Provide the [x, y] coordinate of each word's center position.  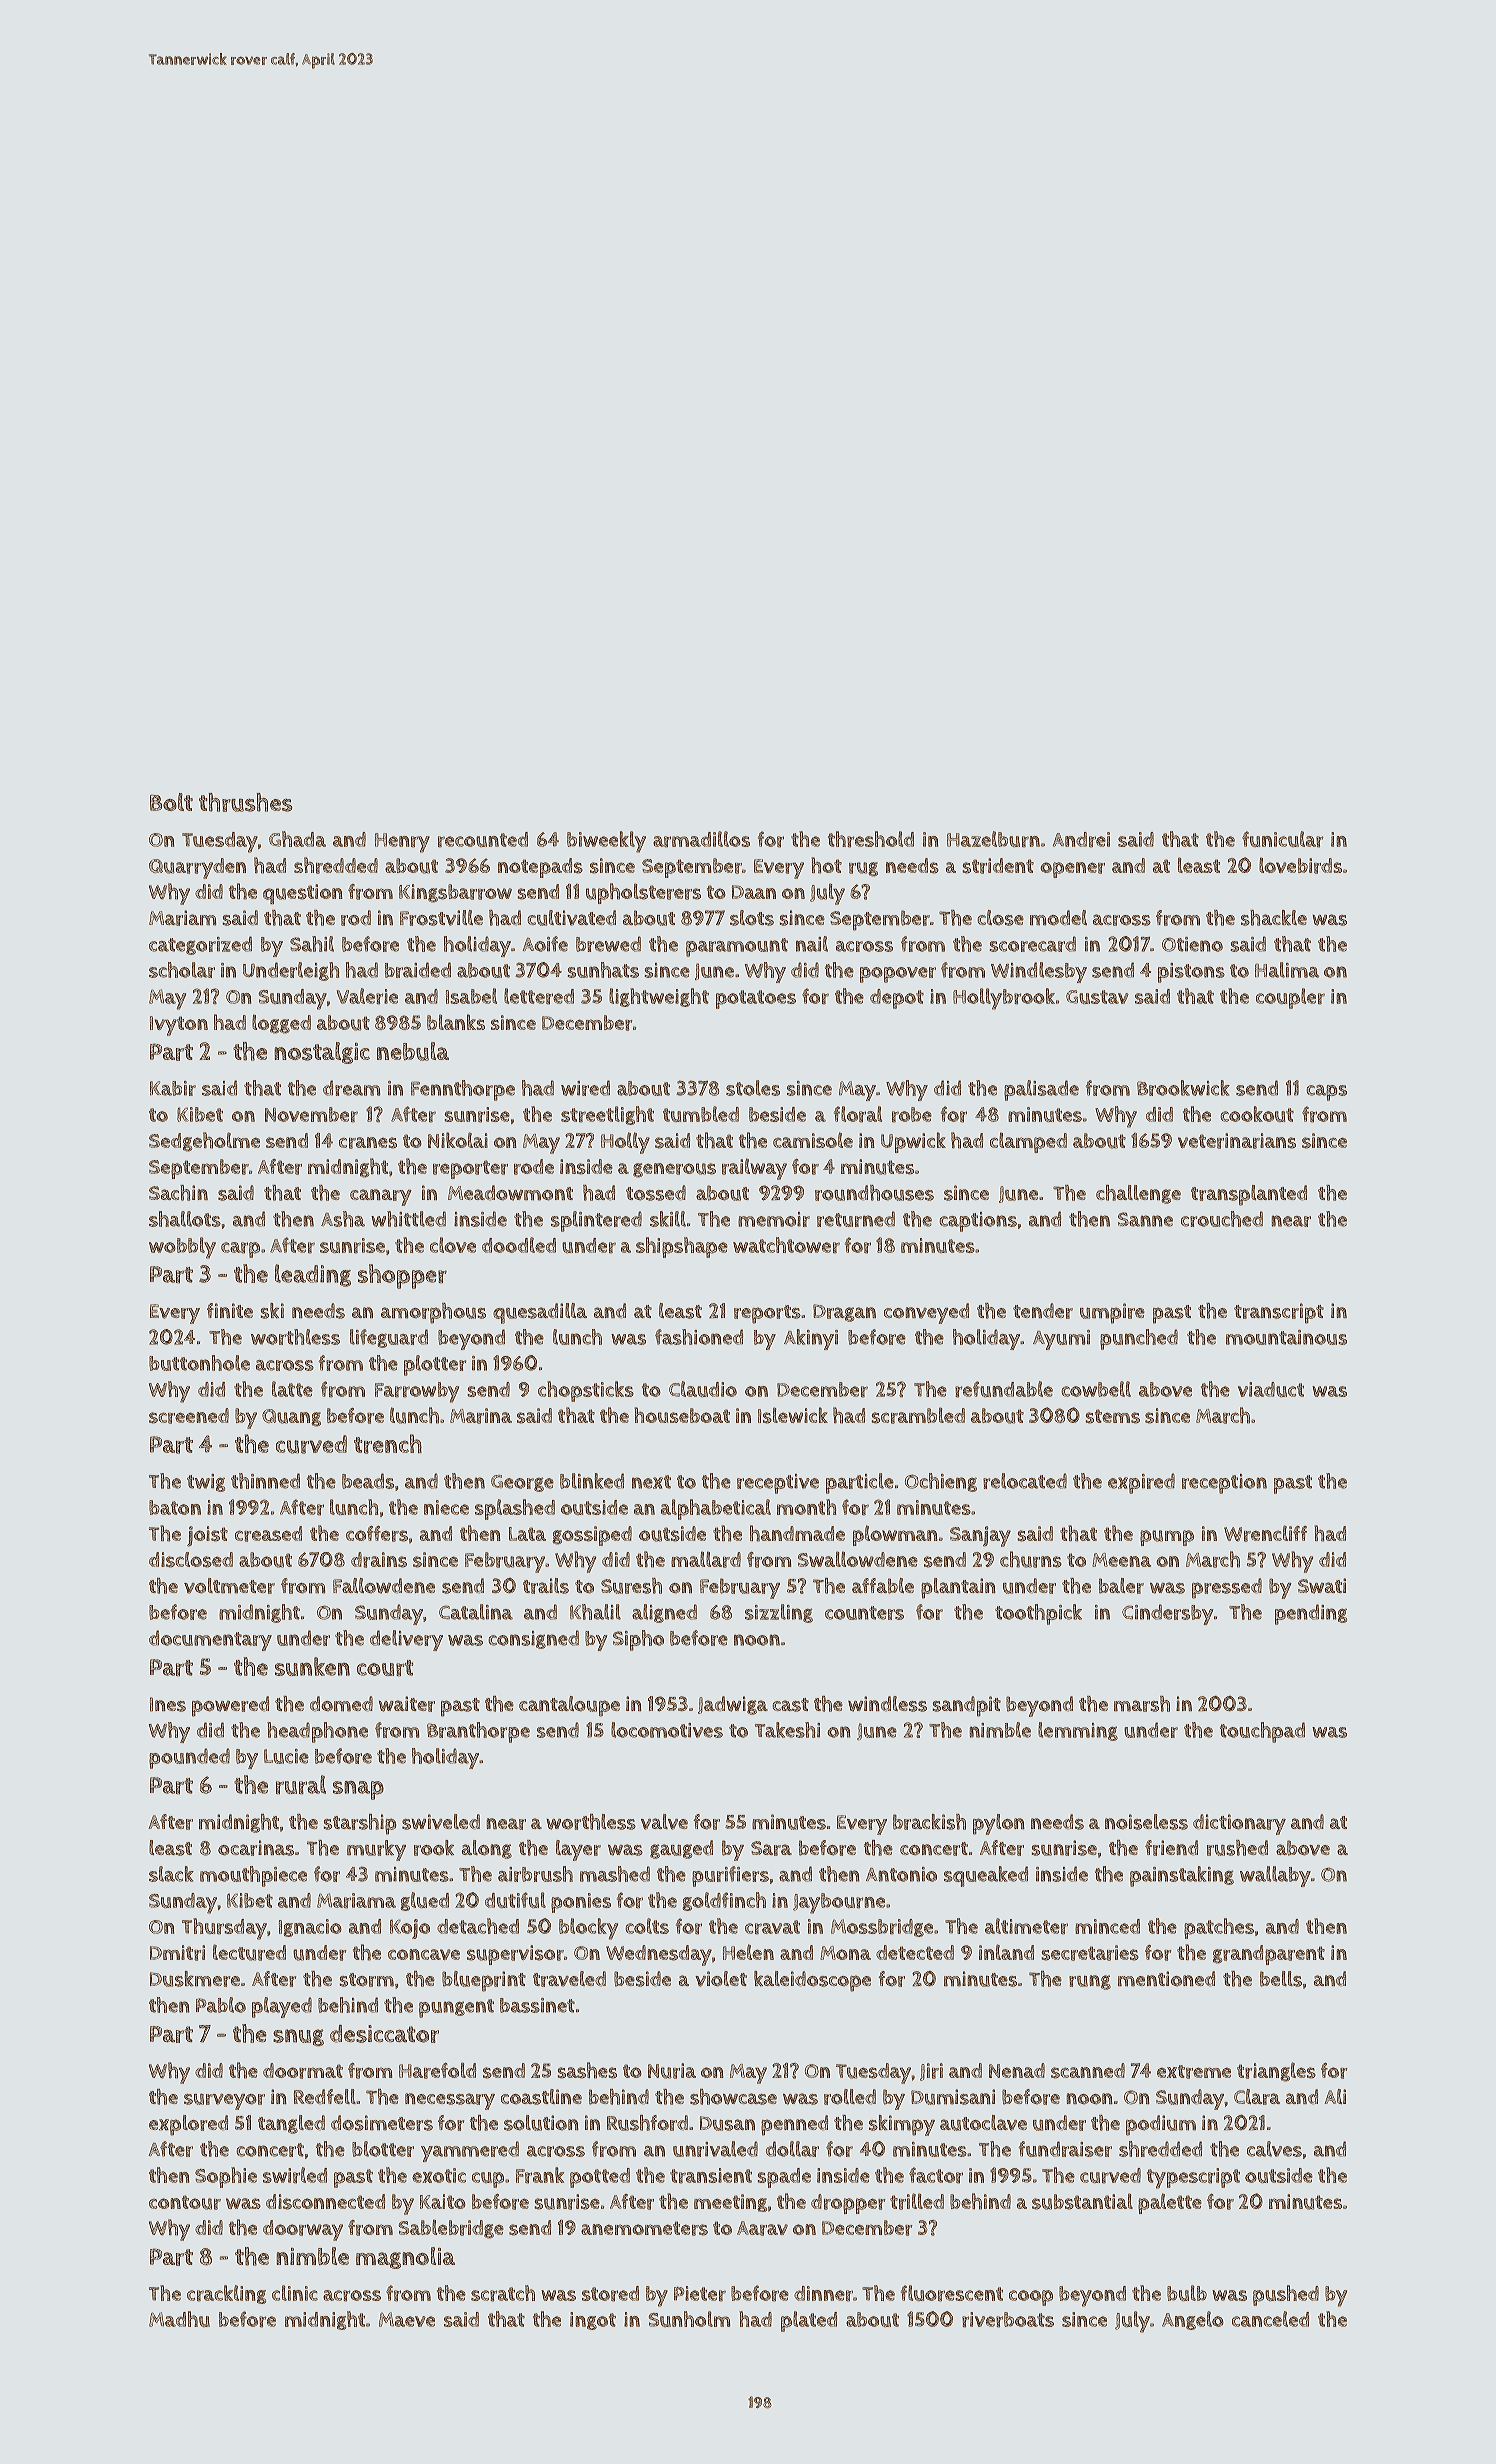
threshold [871, 839]
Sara [771, 1848]
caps [1326, 1093]
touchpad [1262, 1732]
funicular [1282, 839]
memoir [774, 1219]
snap [358, 1790]
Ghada [297, 839]
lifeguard [389, 1338]
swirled [295, 2175]
